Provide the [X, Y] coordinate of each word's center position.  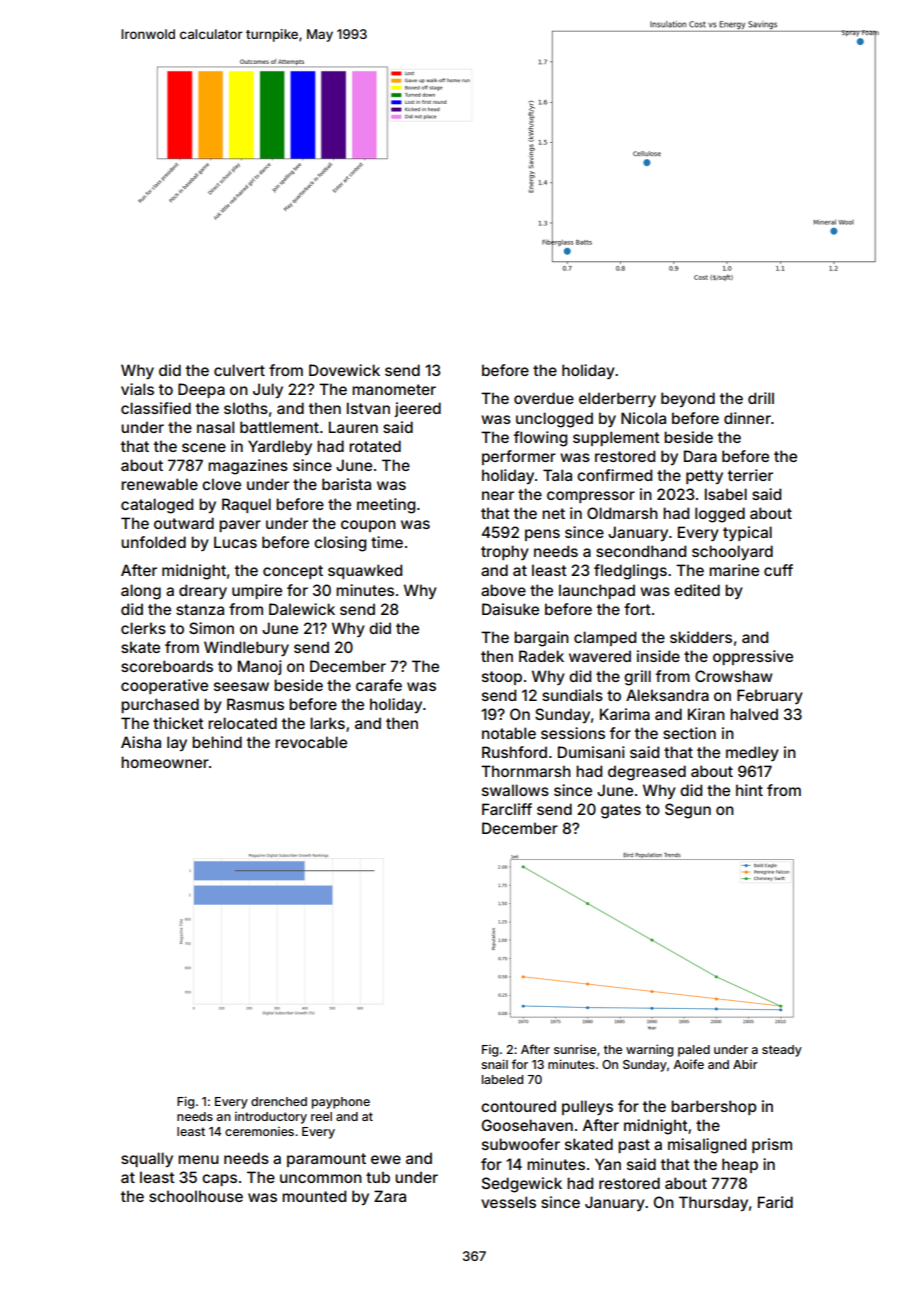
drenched [279, 1101]
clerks [143, 628]
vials [137, 389]
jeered [417, 409]
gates [621, 811]
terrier [750, 475]
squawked [365, 571]
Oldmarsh [622, 513]
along [141, 592]
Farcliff [507, 809]
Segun [688, 811]
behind [217, 742]
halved [754, 714]
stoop [502, 678]
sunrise [575, 1049]
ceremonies [259, 1131]
